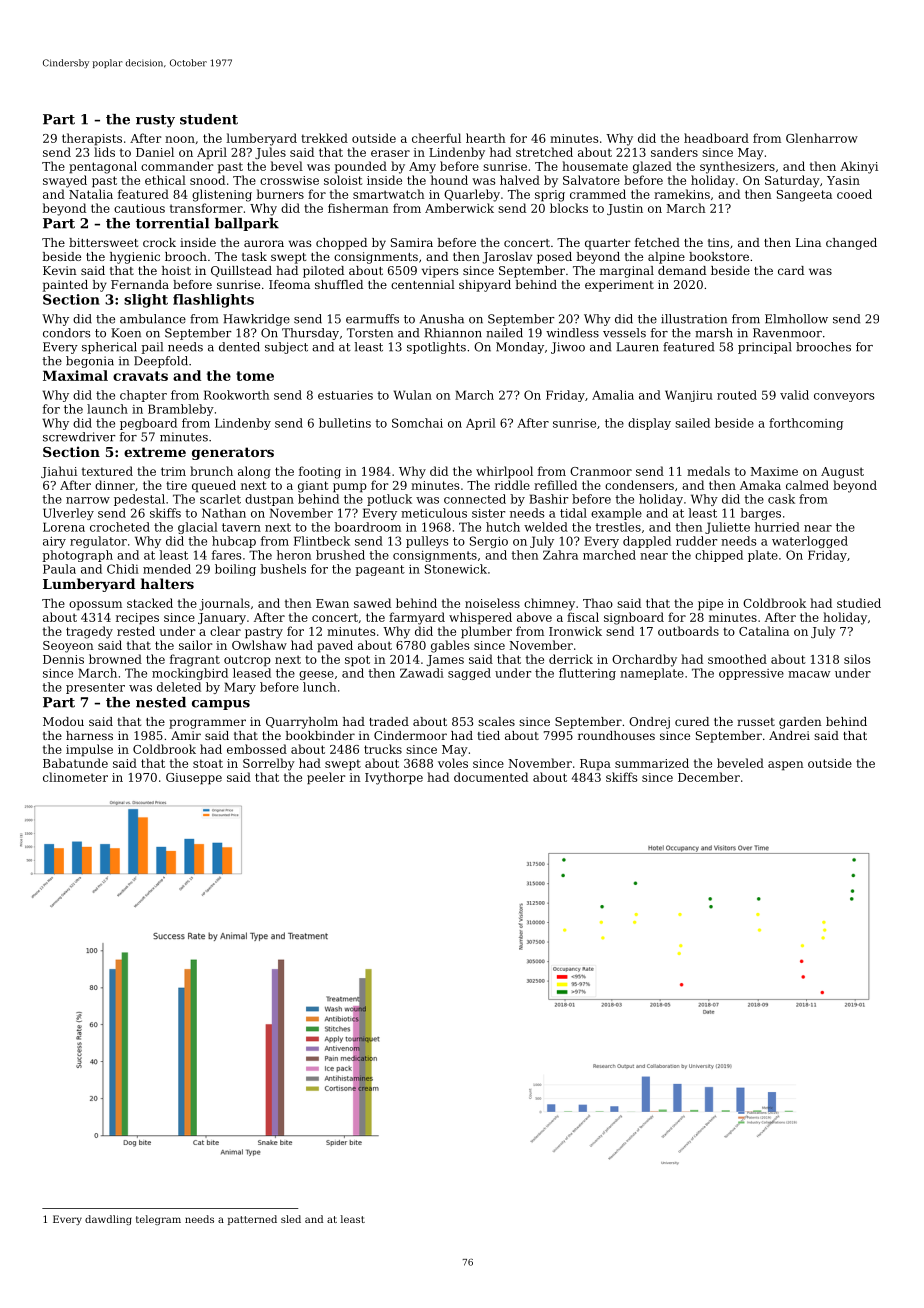 The width and height of the page is (924, 1308). Describe the element at coordinates (89, 735) in the page. I see `harness` at that location.
